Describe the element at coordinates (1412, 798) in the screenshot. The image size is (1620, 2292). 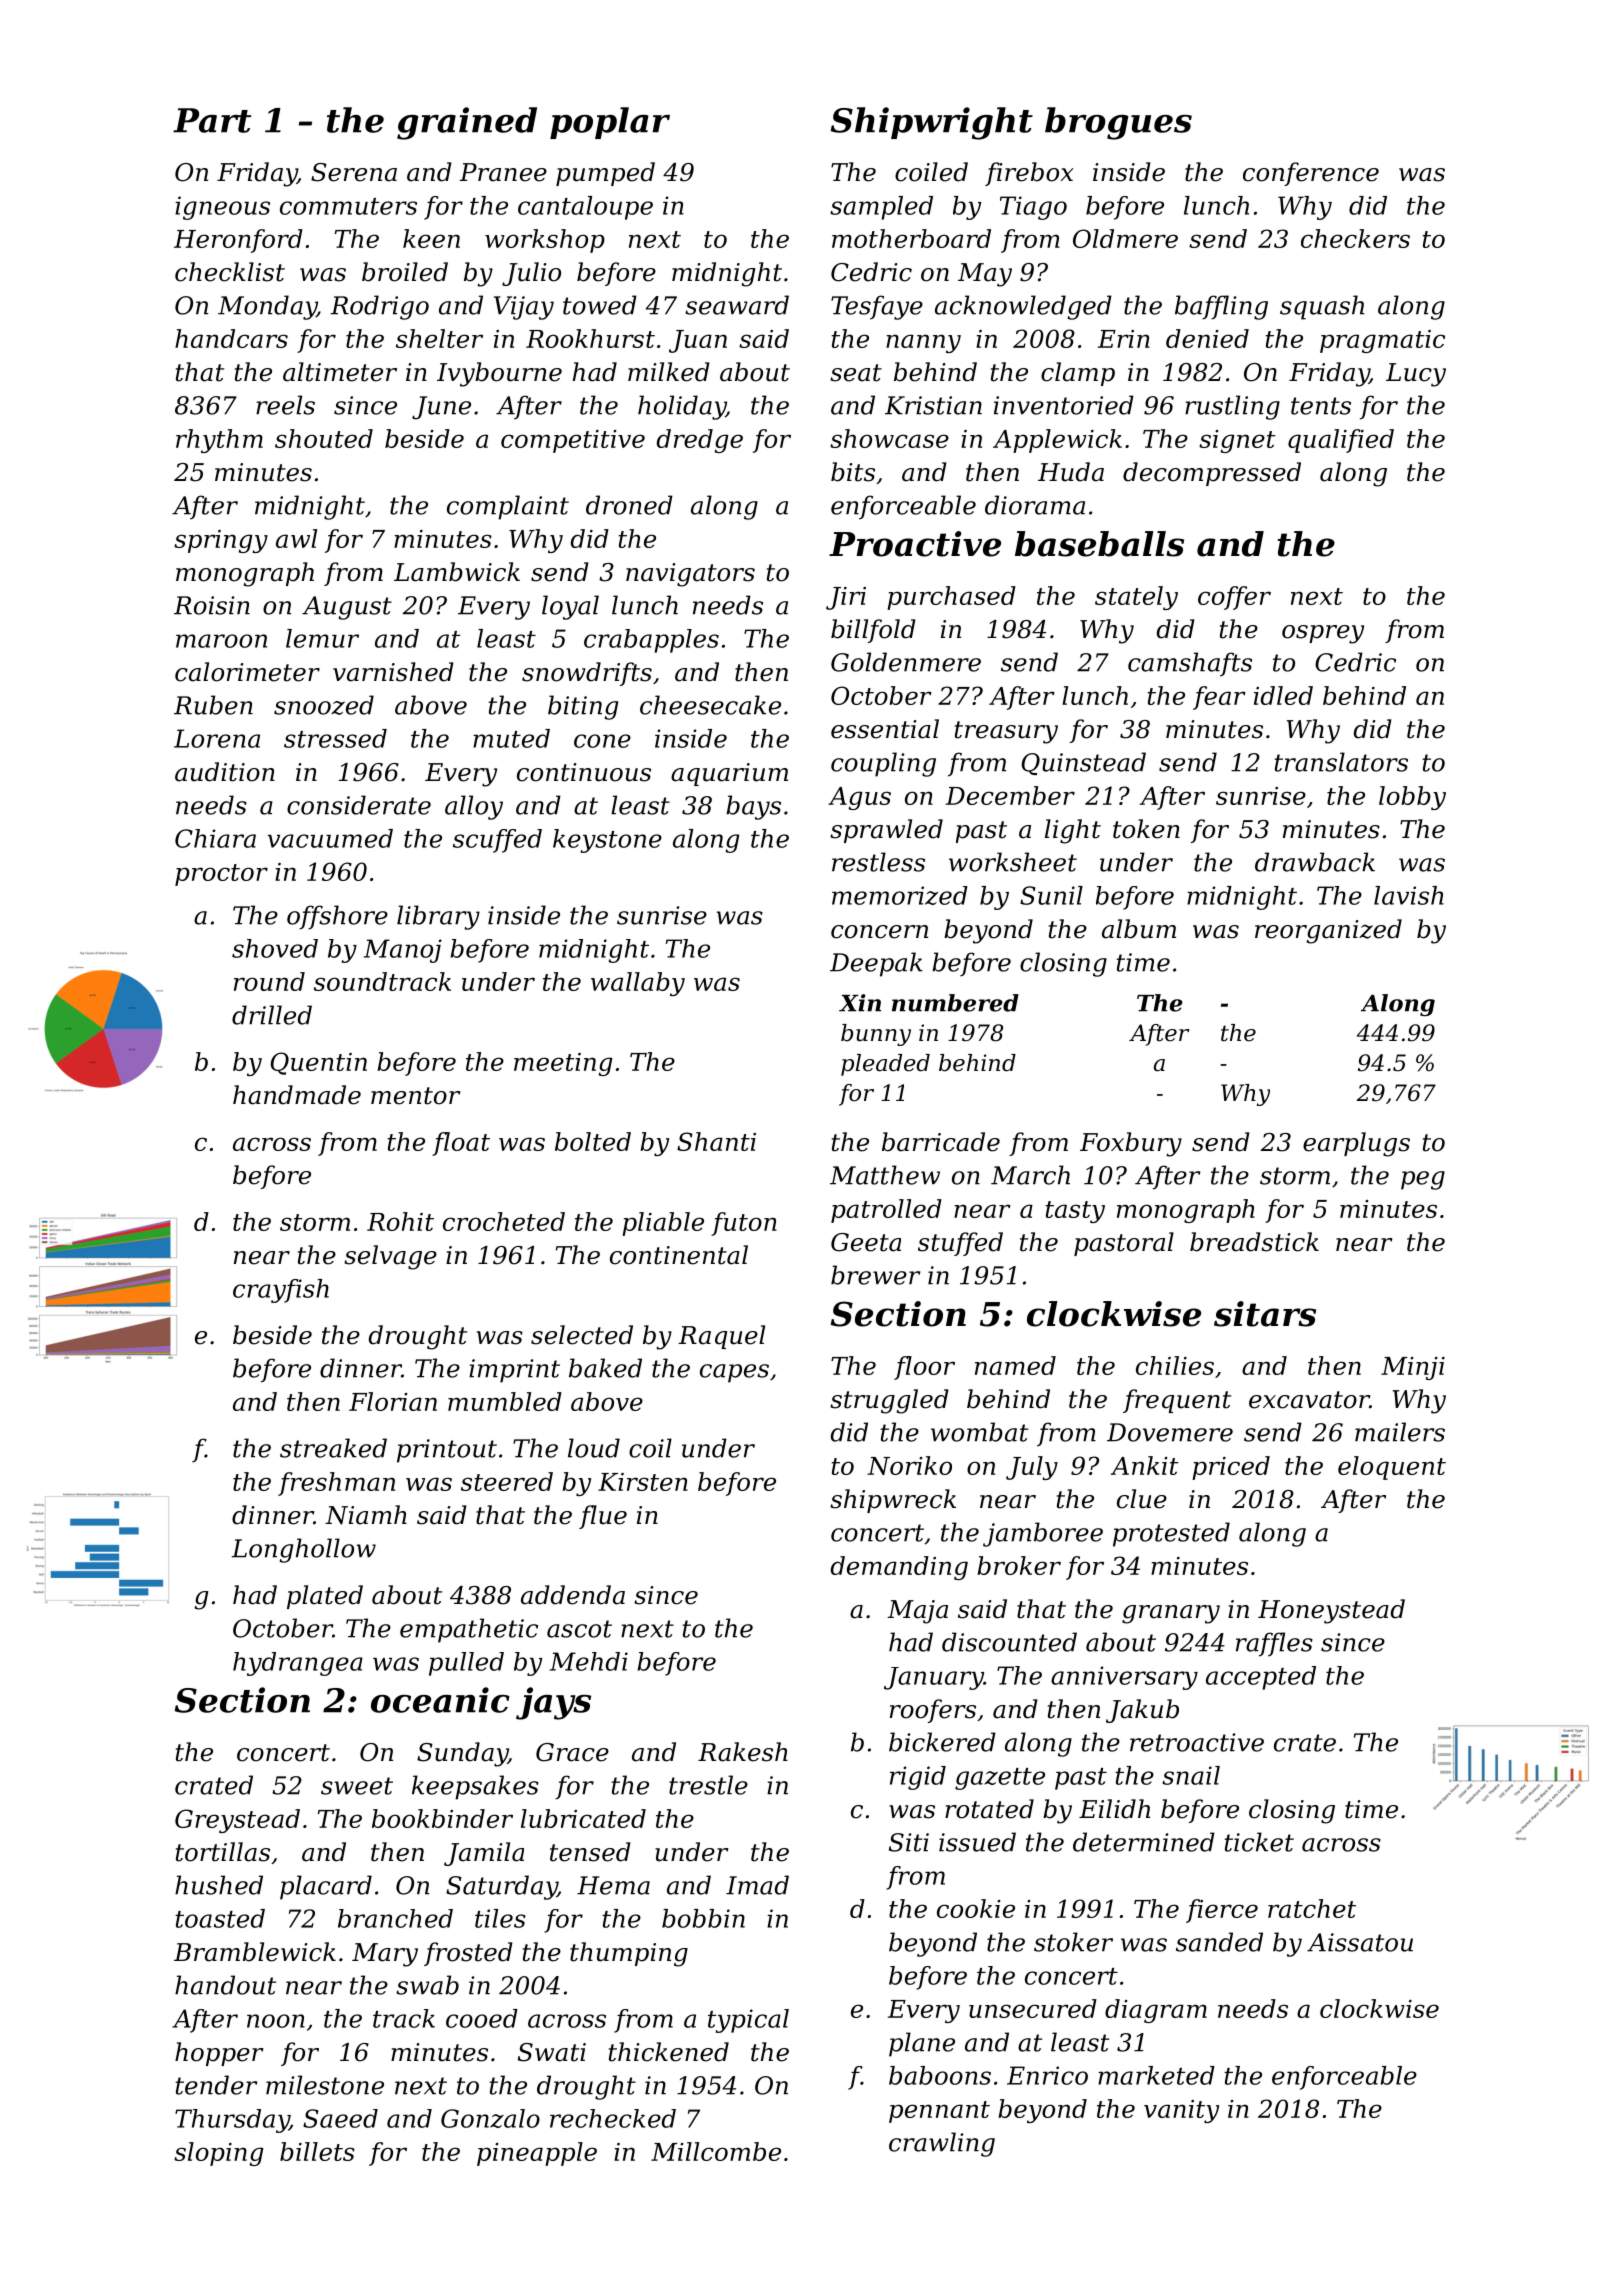
I see `lobby` at that location.
